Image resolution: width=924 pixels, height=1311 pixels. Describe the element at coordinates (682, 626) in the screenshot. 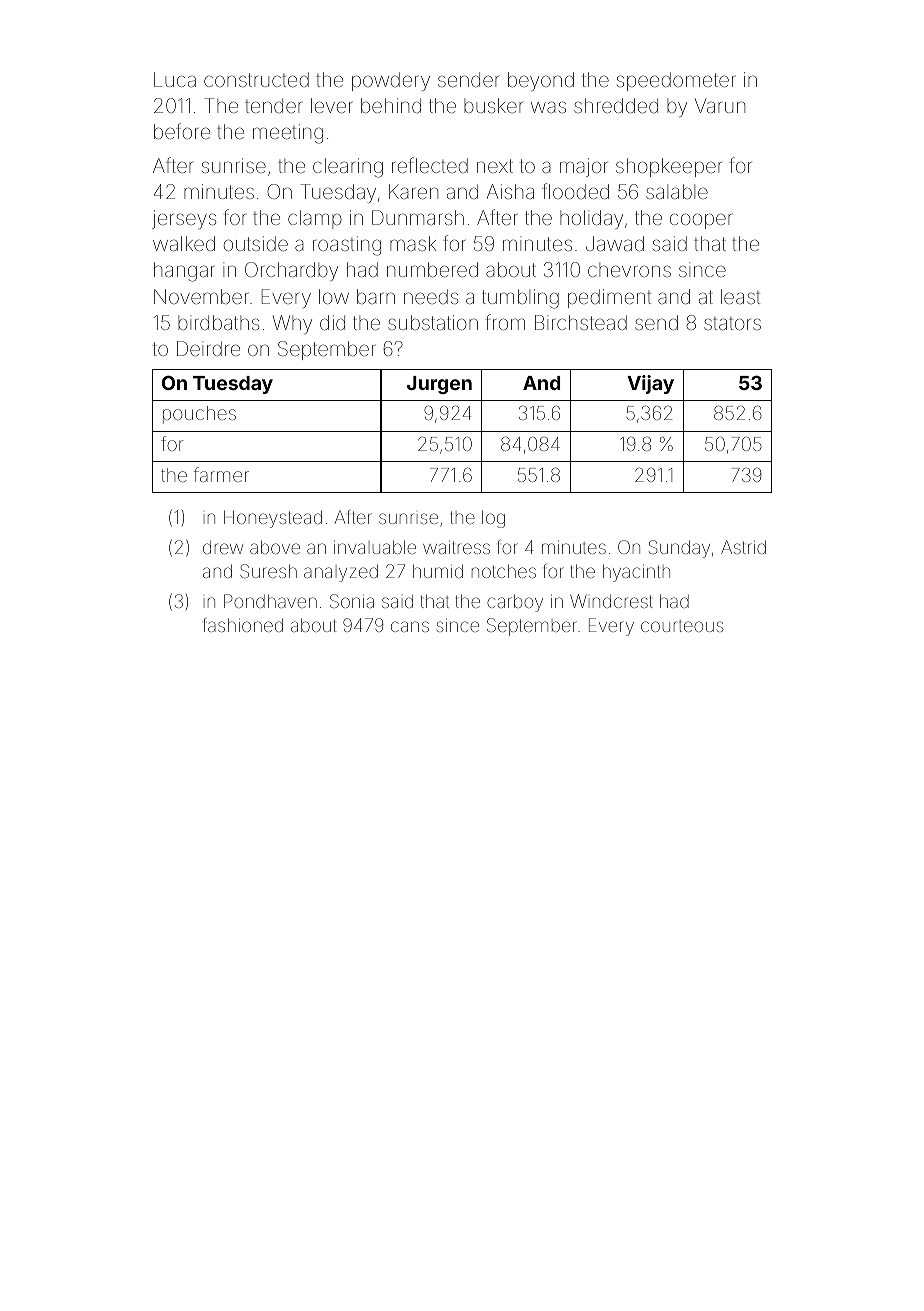

I see `courteous` at that location.
